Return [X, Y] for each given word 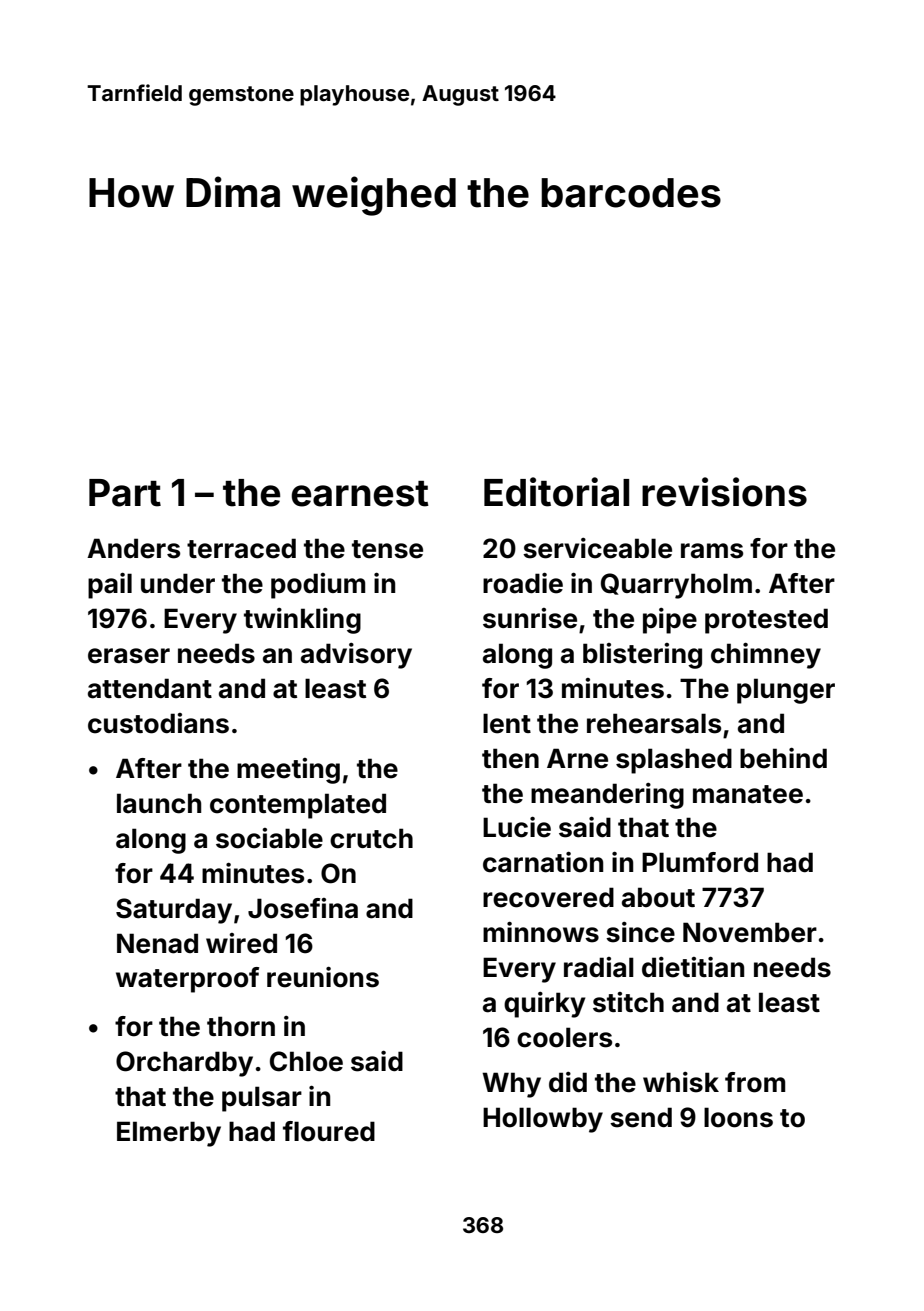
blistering [642, 656]
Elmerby [169, 1134]
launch [159, 803]
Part [125, 493]
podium [318, 586]
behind [783, 758]
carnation [543, 862]
